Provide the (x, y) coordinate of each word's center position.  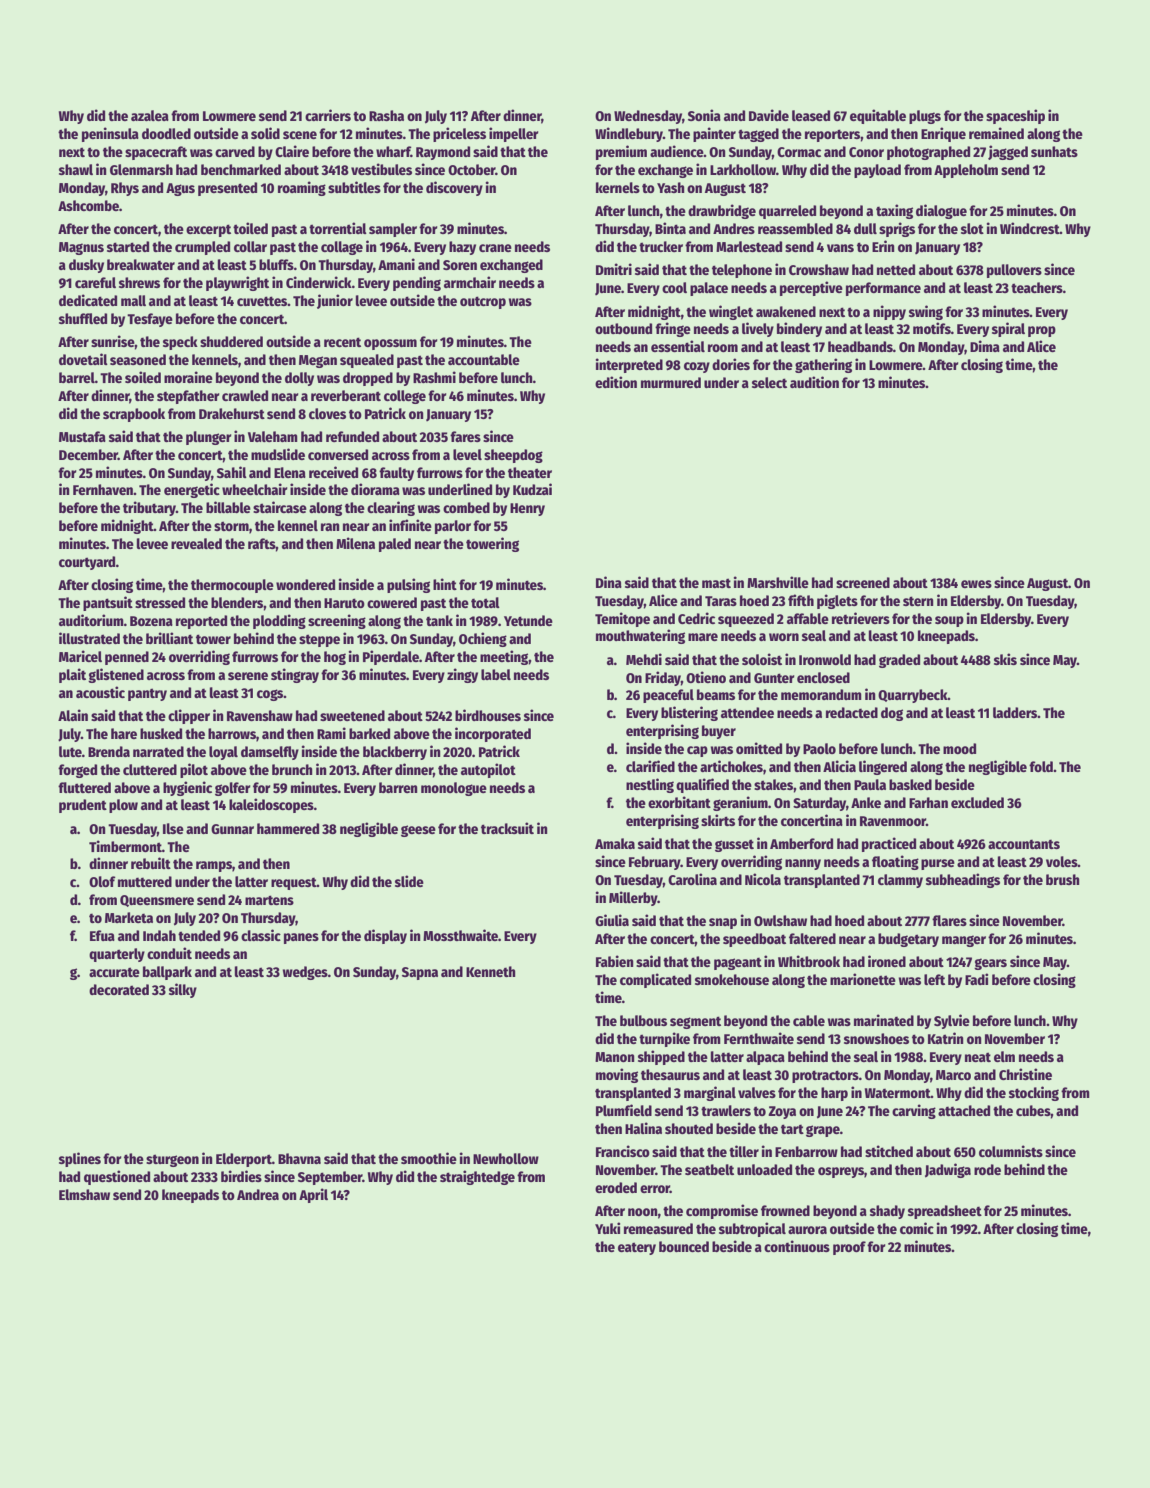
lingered (883, 767)
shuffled (83, 318)
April (313, 1195)
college (405, 397)
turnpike (664, 1039)
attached (964, 1110)
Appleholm (966, 171)
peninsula (110, 134)
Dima (985, 346)
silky (183, 990)
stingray (295, 675)
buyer (719, 732)
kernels (618, 187)
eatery (637, 1248)
